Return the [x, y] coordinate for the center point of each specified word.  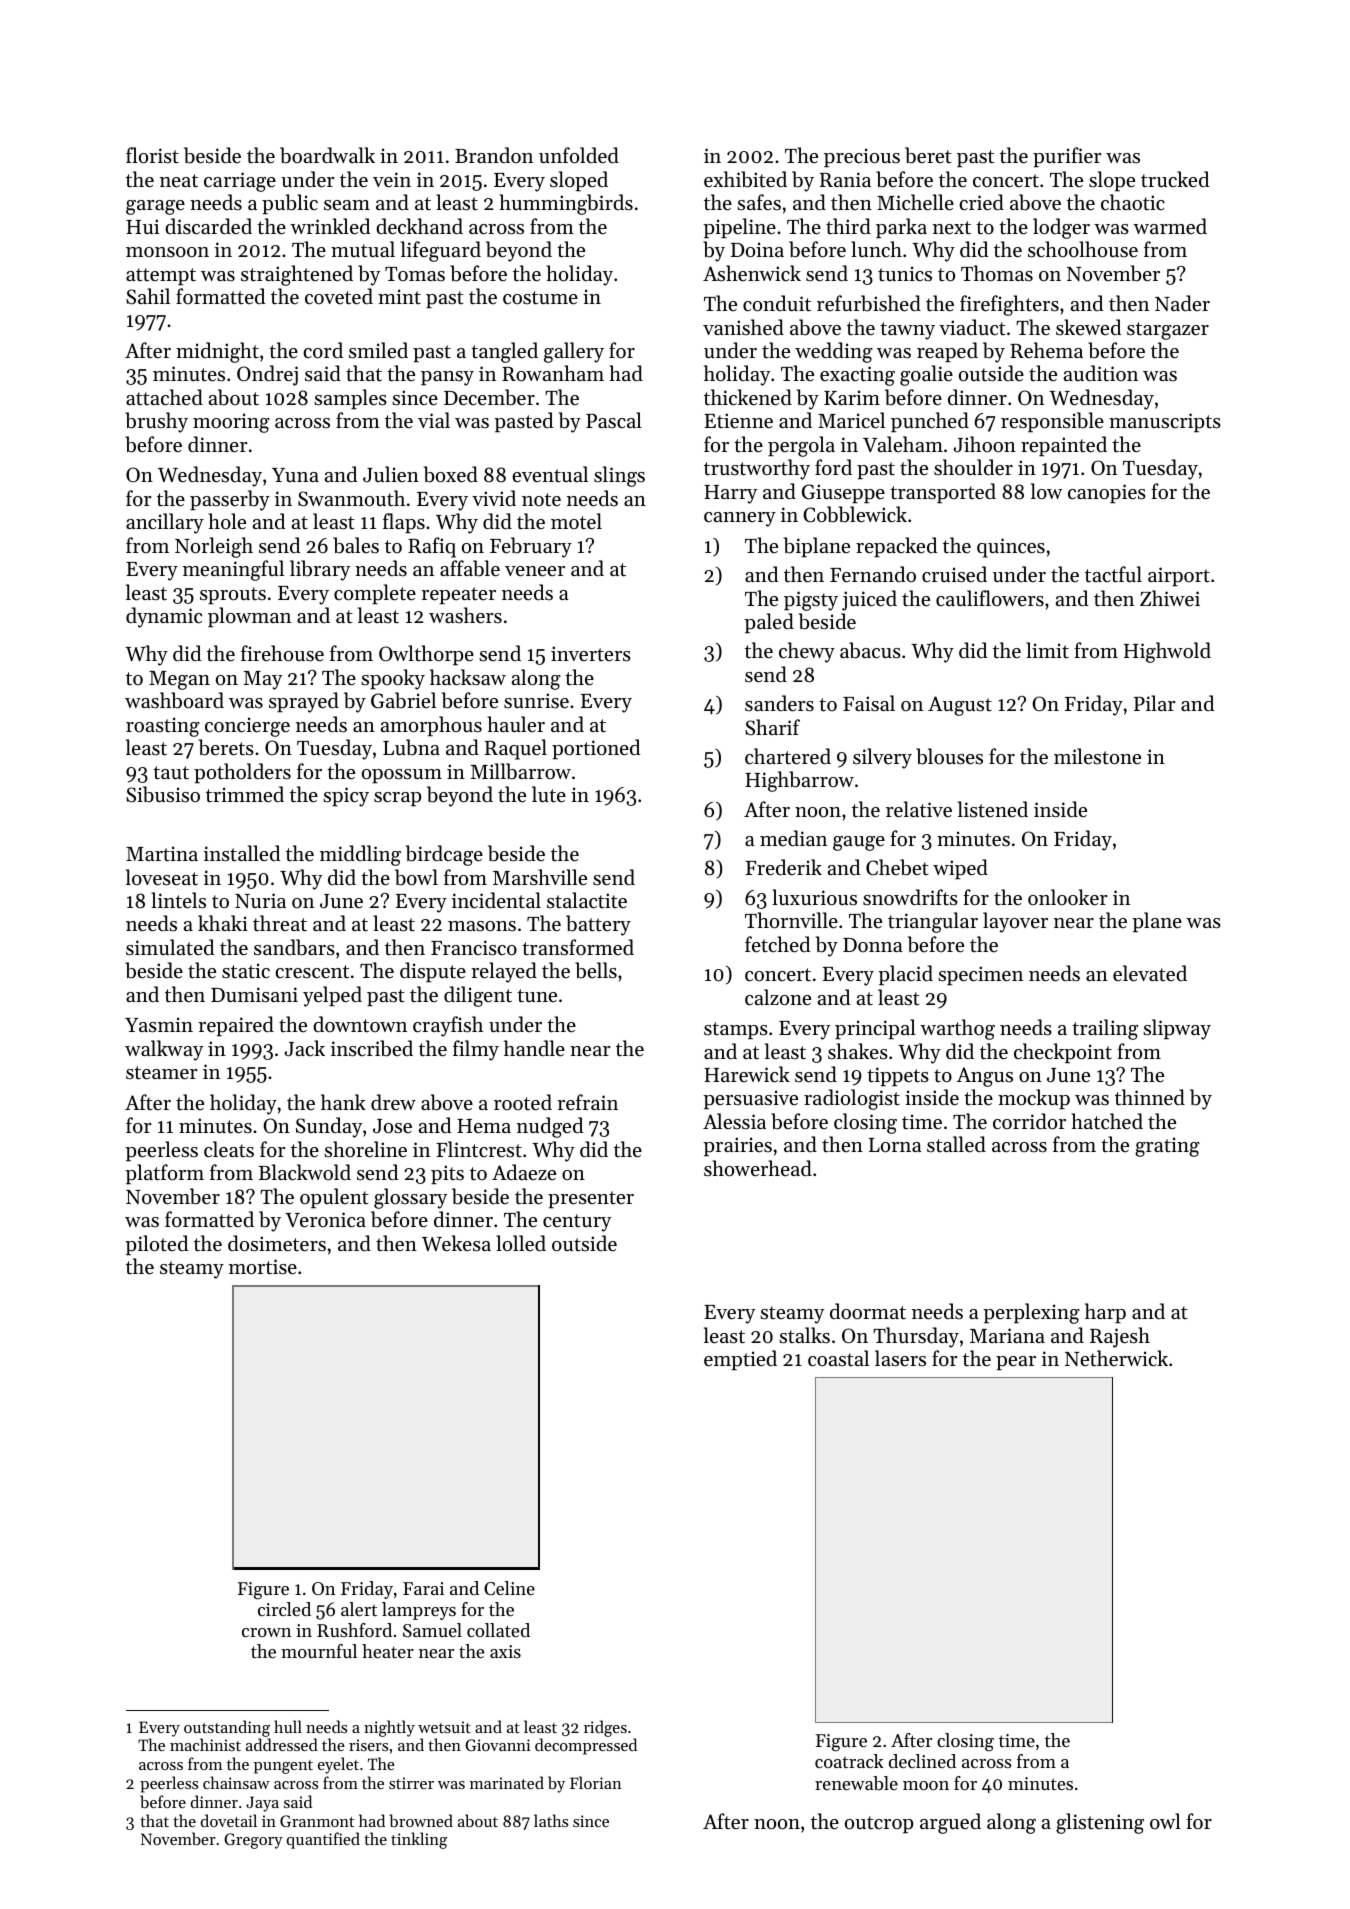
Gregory [253, 1841]
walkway [164, 1050]
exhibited [745, 179]
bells [596, 970]
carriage [240, 182]
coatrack [849, 1761]
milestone [1097, 756]
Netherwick [1116, 1358]
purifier [1067, 157]
